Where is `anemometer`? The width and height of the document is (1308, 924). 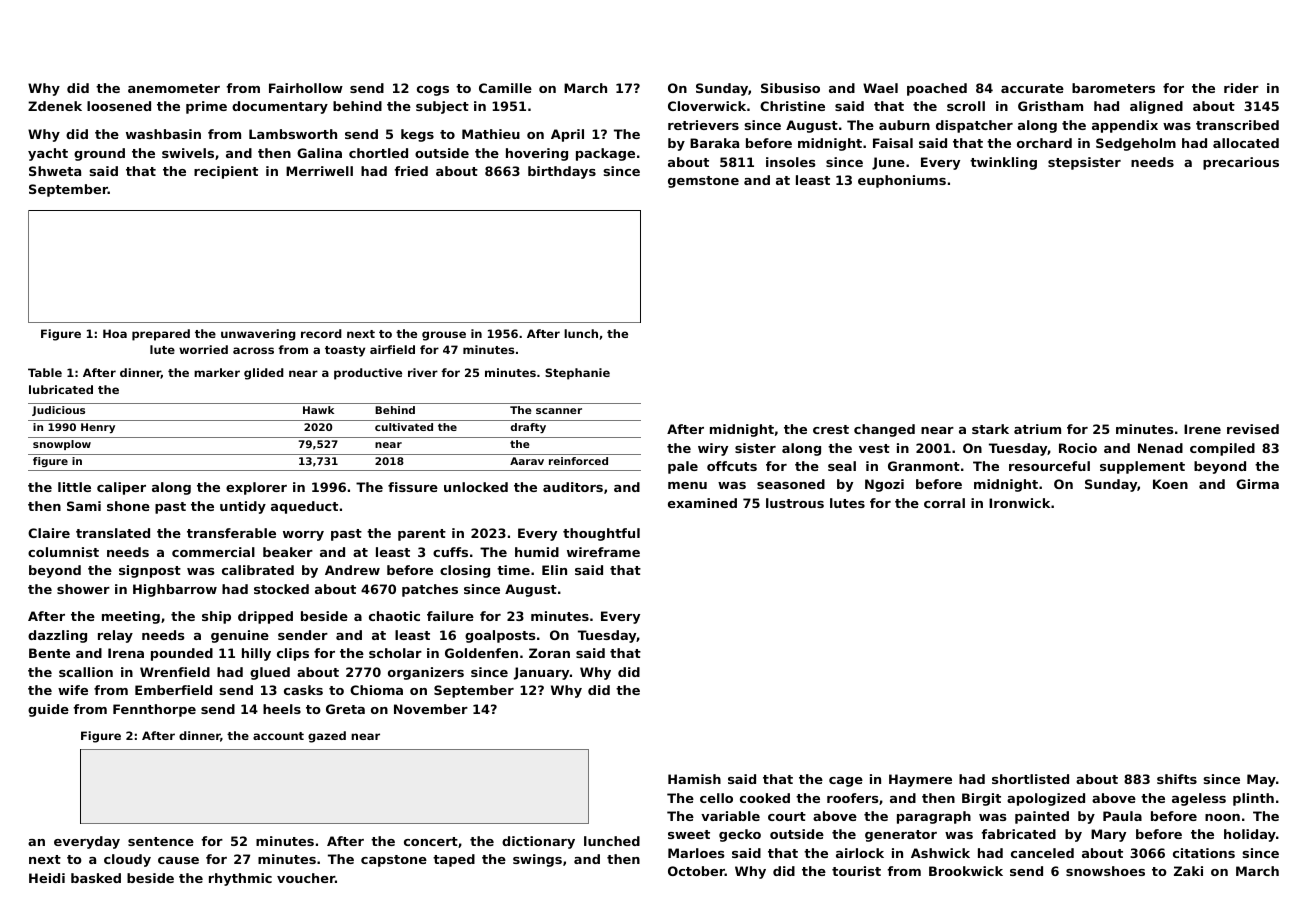 anemometer is located at coordinates (174, 88).
